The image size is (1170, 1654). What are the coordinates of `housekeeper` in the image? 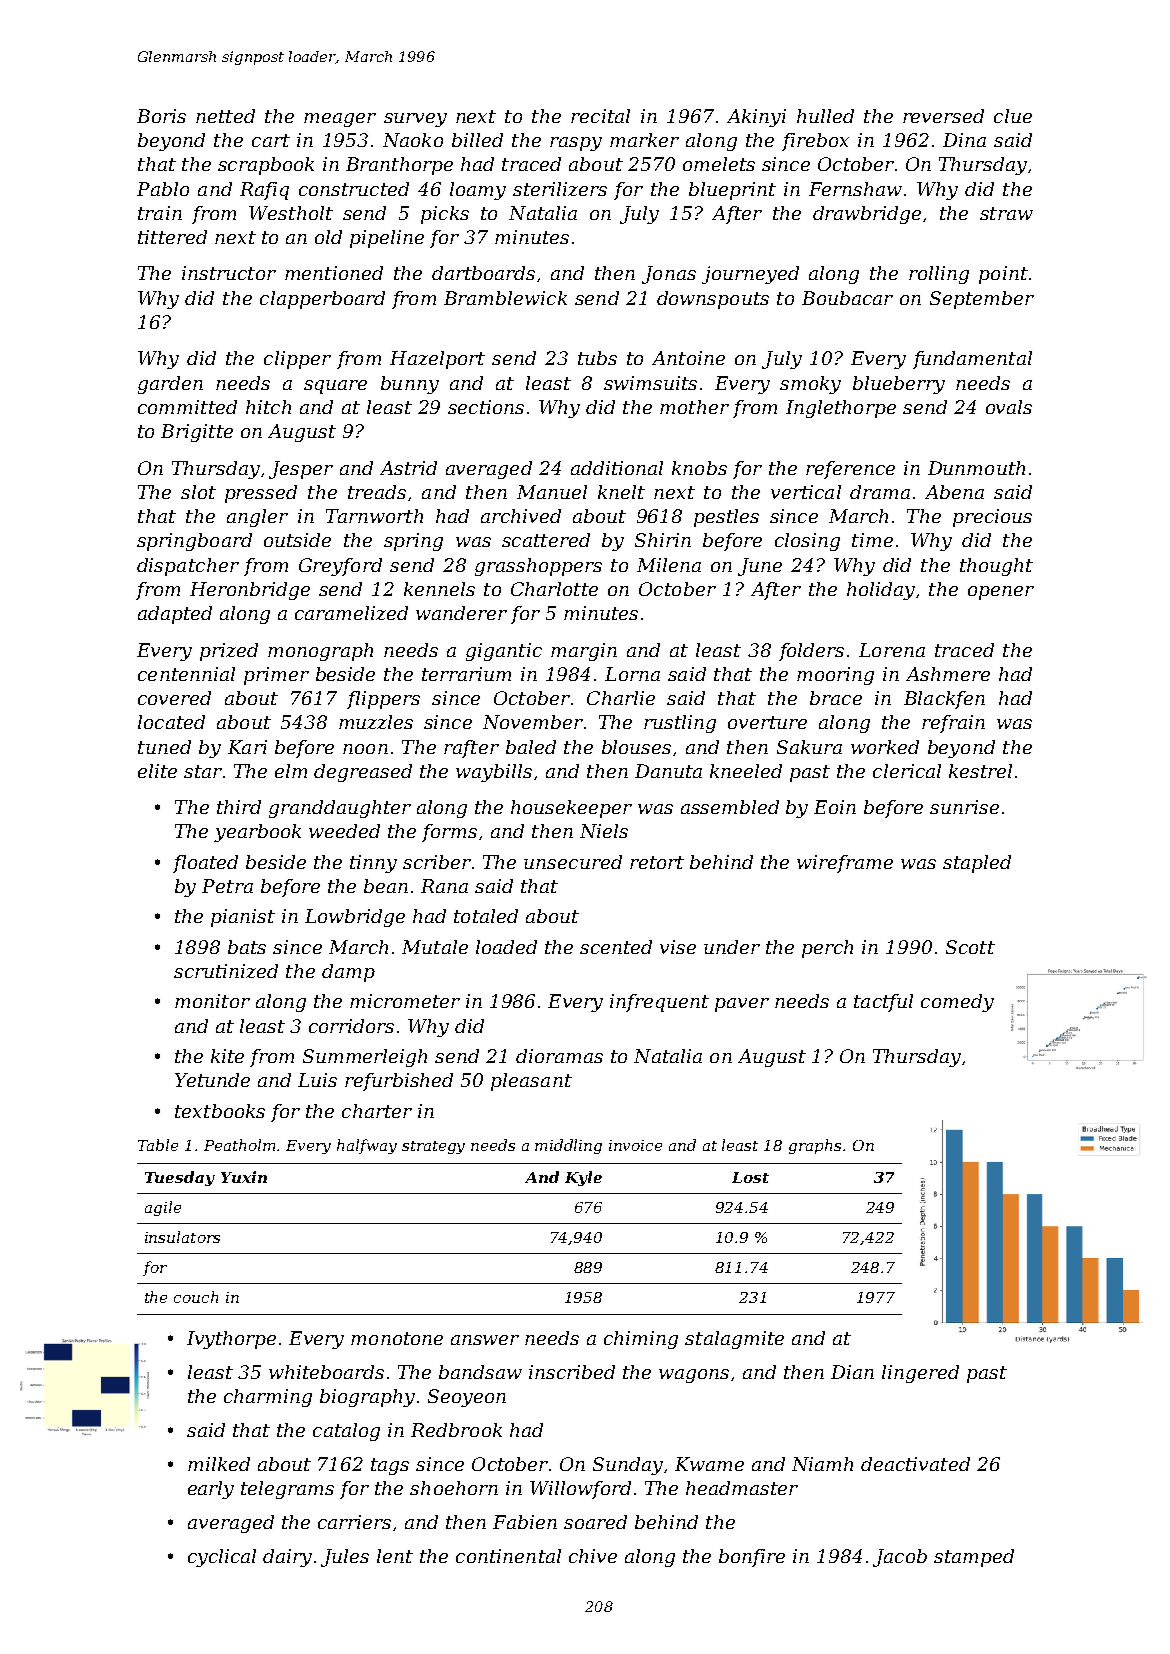 It's located at (571, 809).
